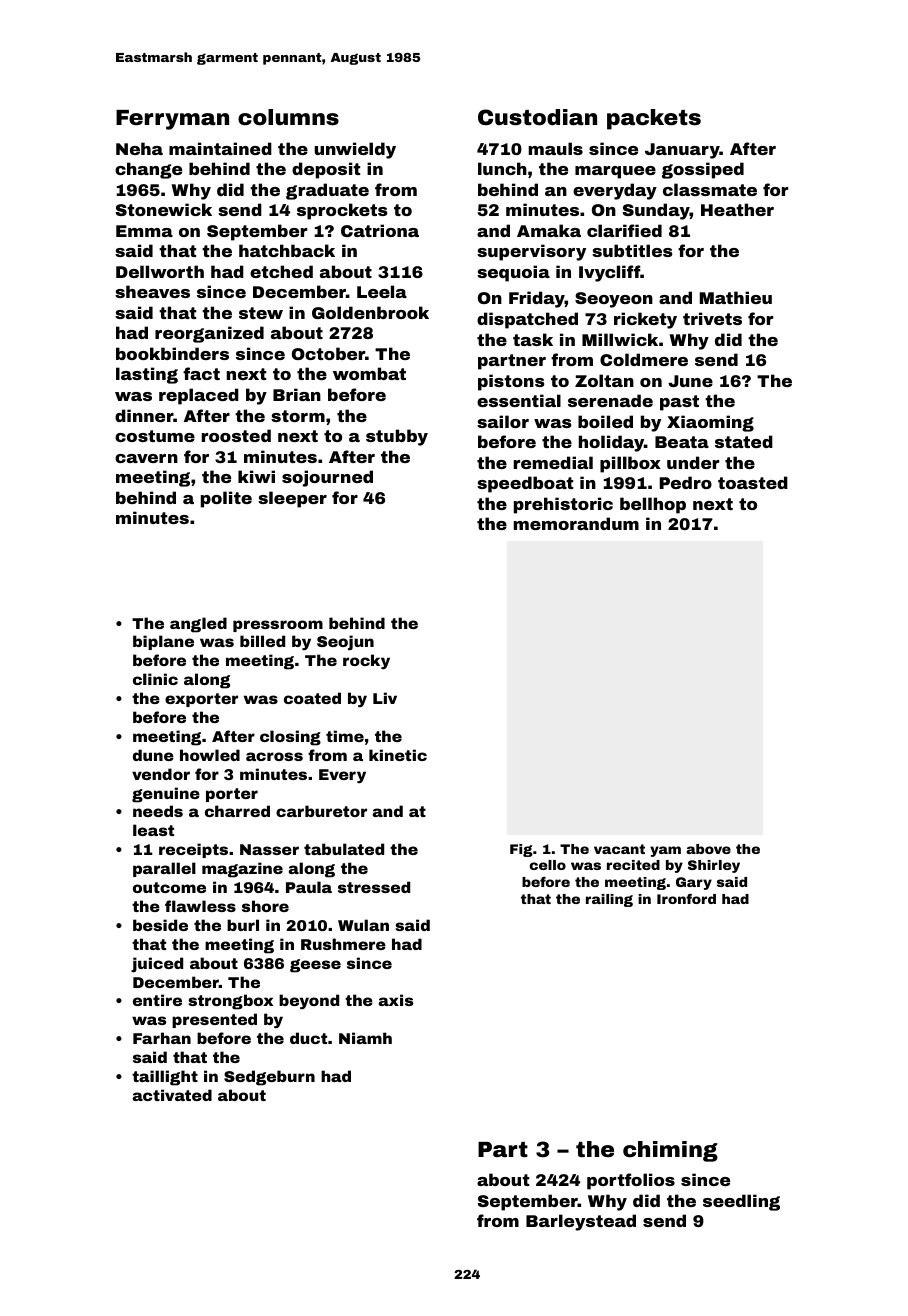 Image resolution: width=908 pixels, height=1316 pixels. I want to click on stressed, so click(374, 887).
